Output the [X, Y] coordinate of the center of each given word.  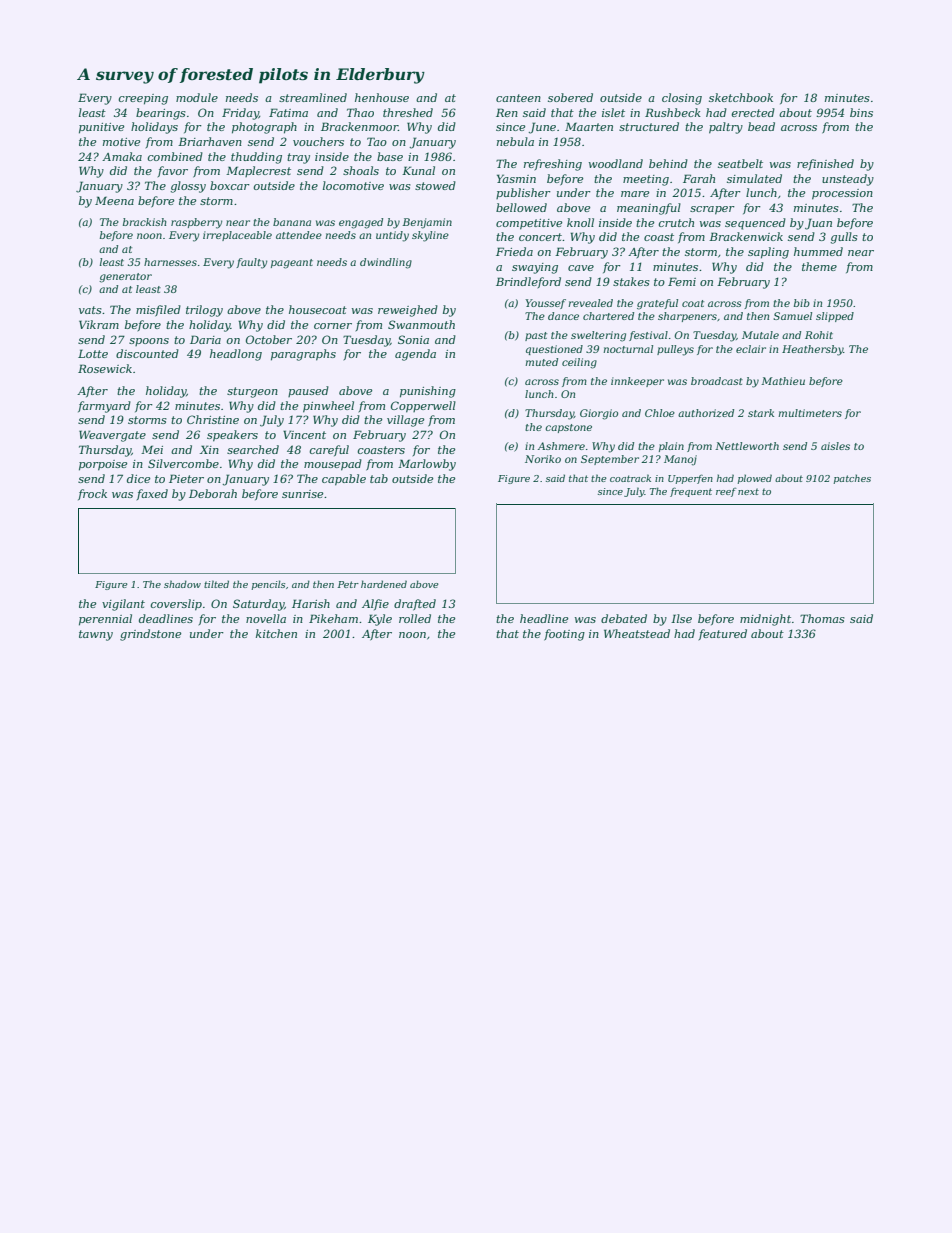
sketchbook [741, 97]
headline [544, 618]
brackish [145, 222]
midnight [765, 620]
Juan [818, 224]
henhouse [382, 97]
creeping [143, 99]
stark [761, 413]
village [405, 421]
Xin [209, 449]
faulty [251, 263]
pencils [268, 585]
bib [802, 303]
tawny [96, 635]
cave [581, 268]
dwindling [386, 263]
